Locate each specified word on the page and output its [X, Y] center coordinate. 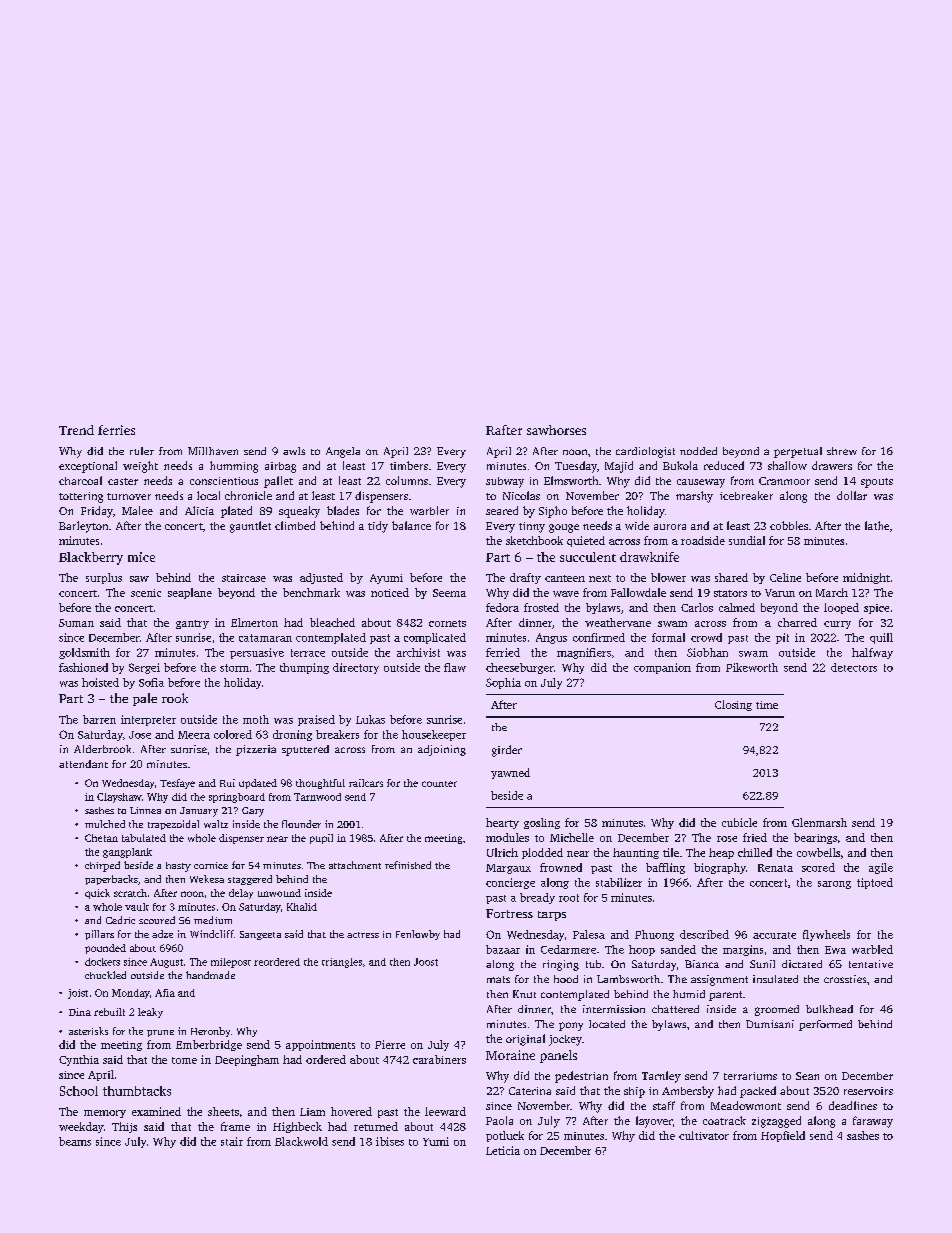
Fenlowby [418, 935]
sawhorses [556, 430]
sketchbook [534, 540]
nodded [698, 451]
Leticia [503, 1150]
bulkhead [829, 1009]
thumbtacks [137, 1091]
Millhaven [213, 451]
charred [797, 622]
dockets [102, 962]
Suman [76, 623]
